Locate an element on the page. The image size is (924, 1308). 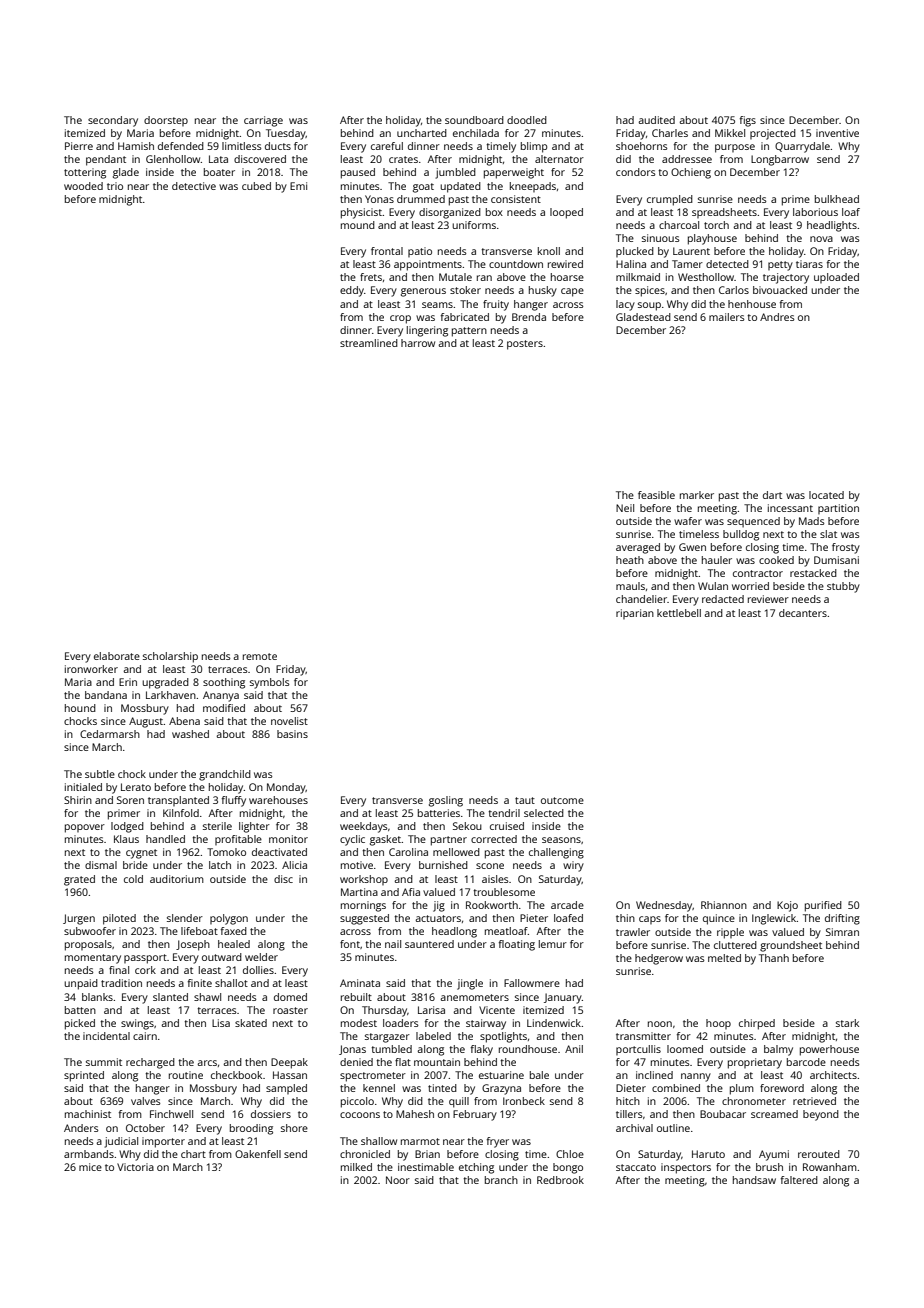
Ironbeck is located at coordinates (524, 1101).
